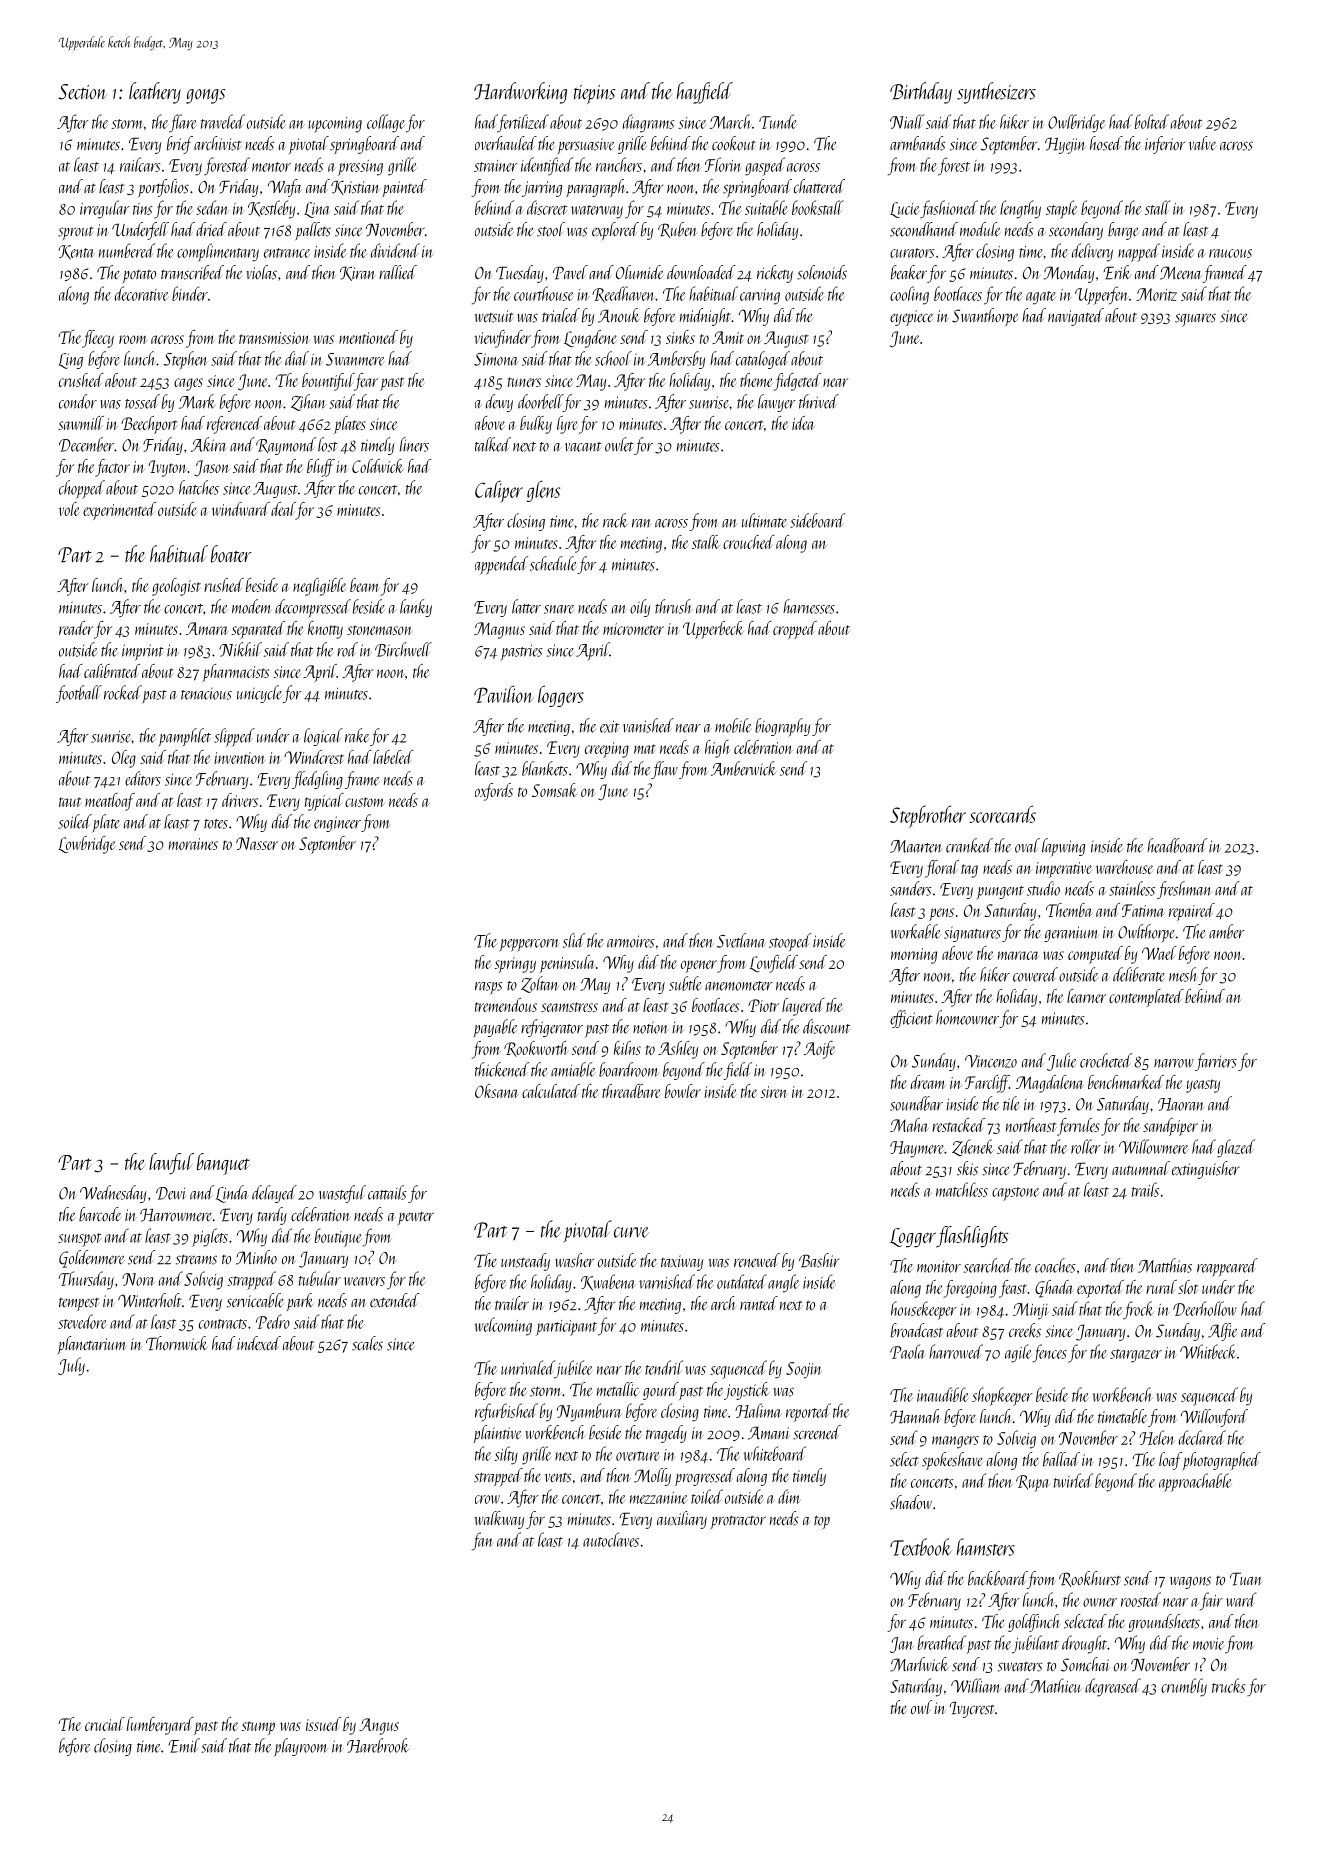  What do you see at coordinates (664, 770) in the image?
I see `flaw` at bounding box center [664, 770].
